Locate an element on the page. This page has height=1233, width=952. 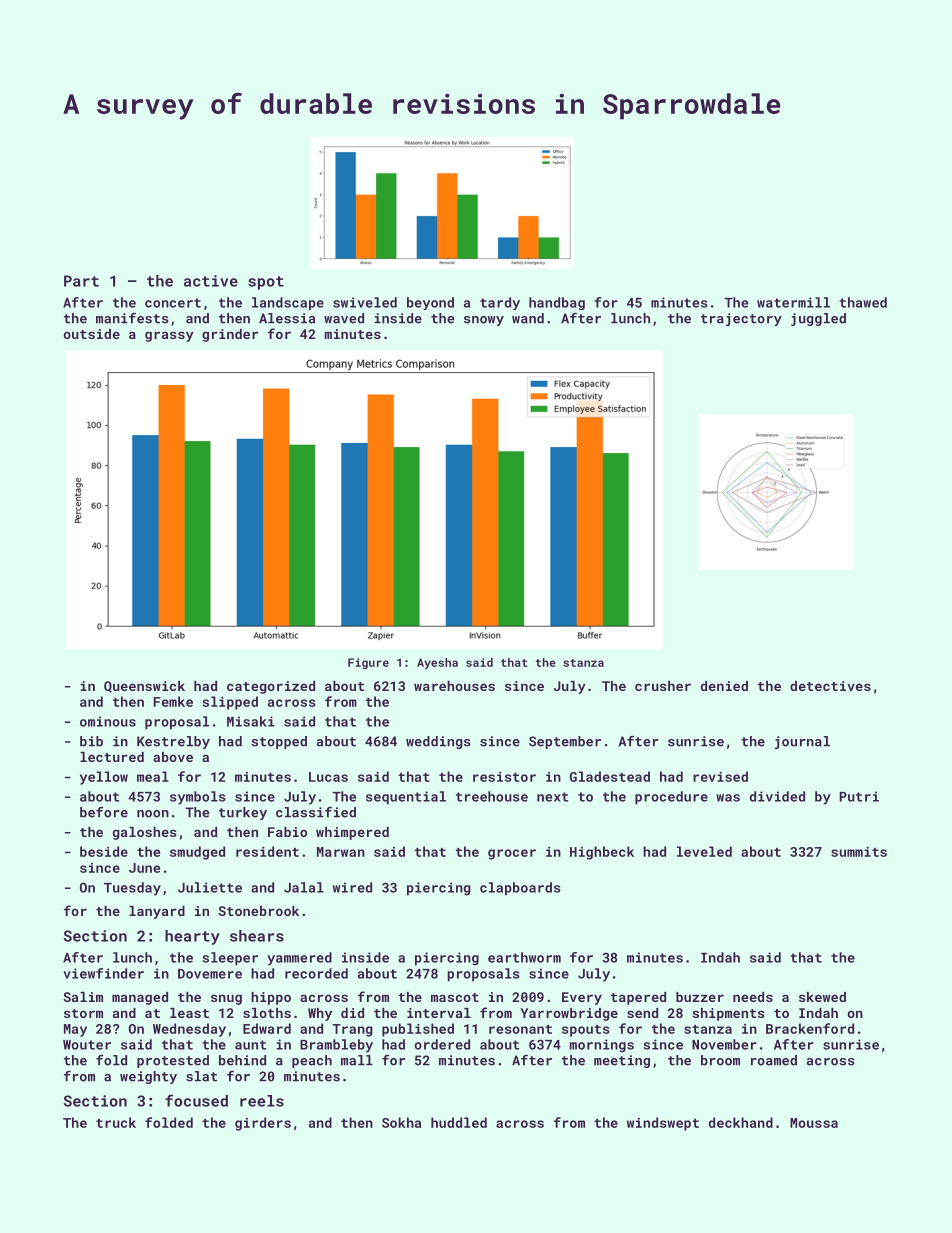
truck is located at coordinates (116, 1122).
